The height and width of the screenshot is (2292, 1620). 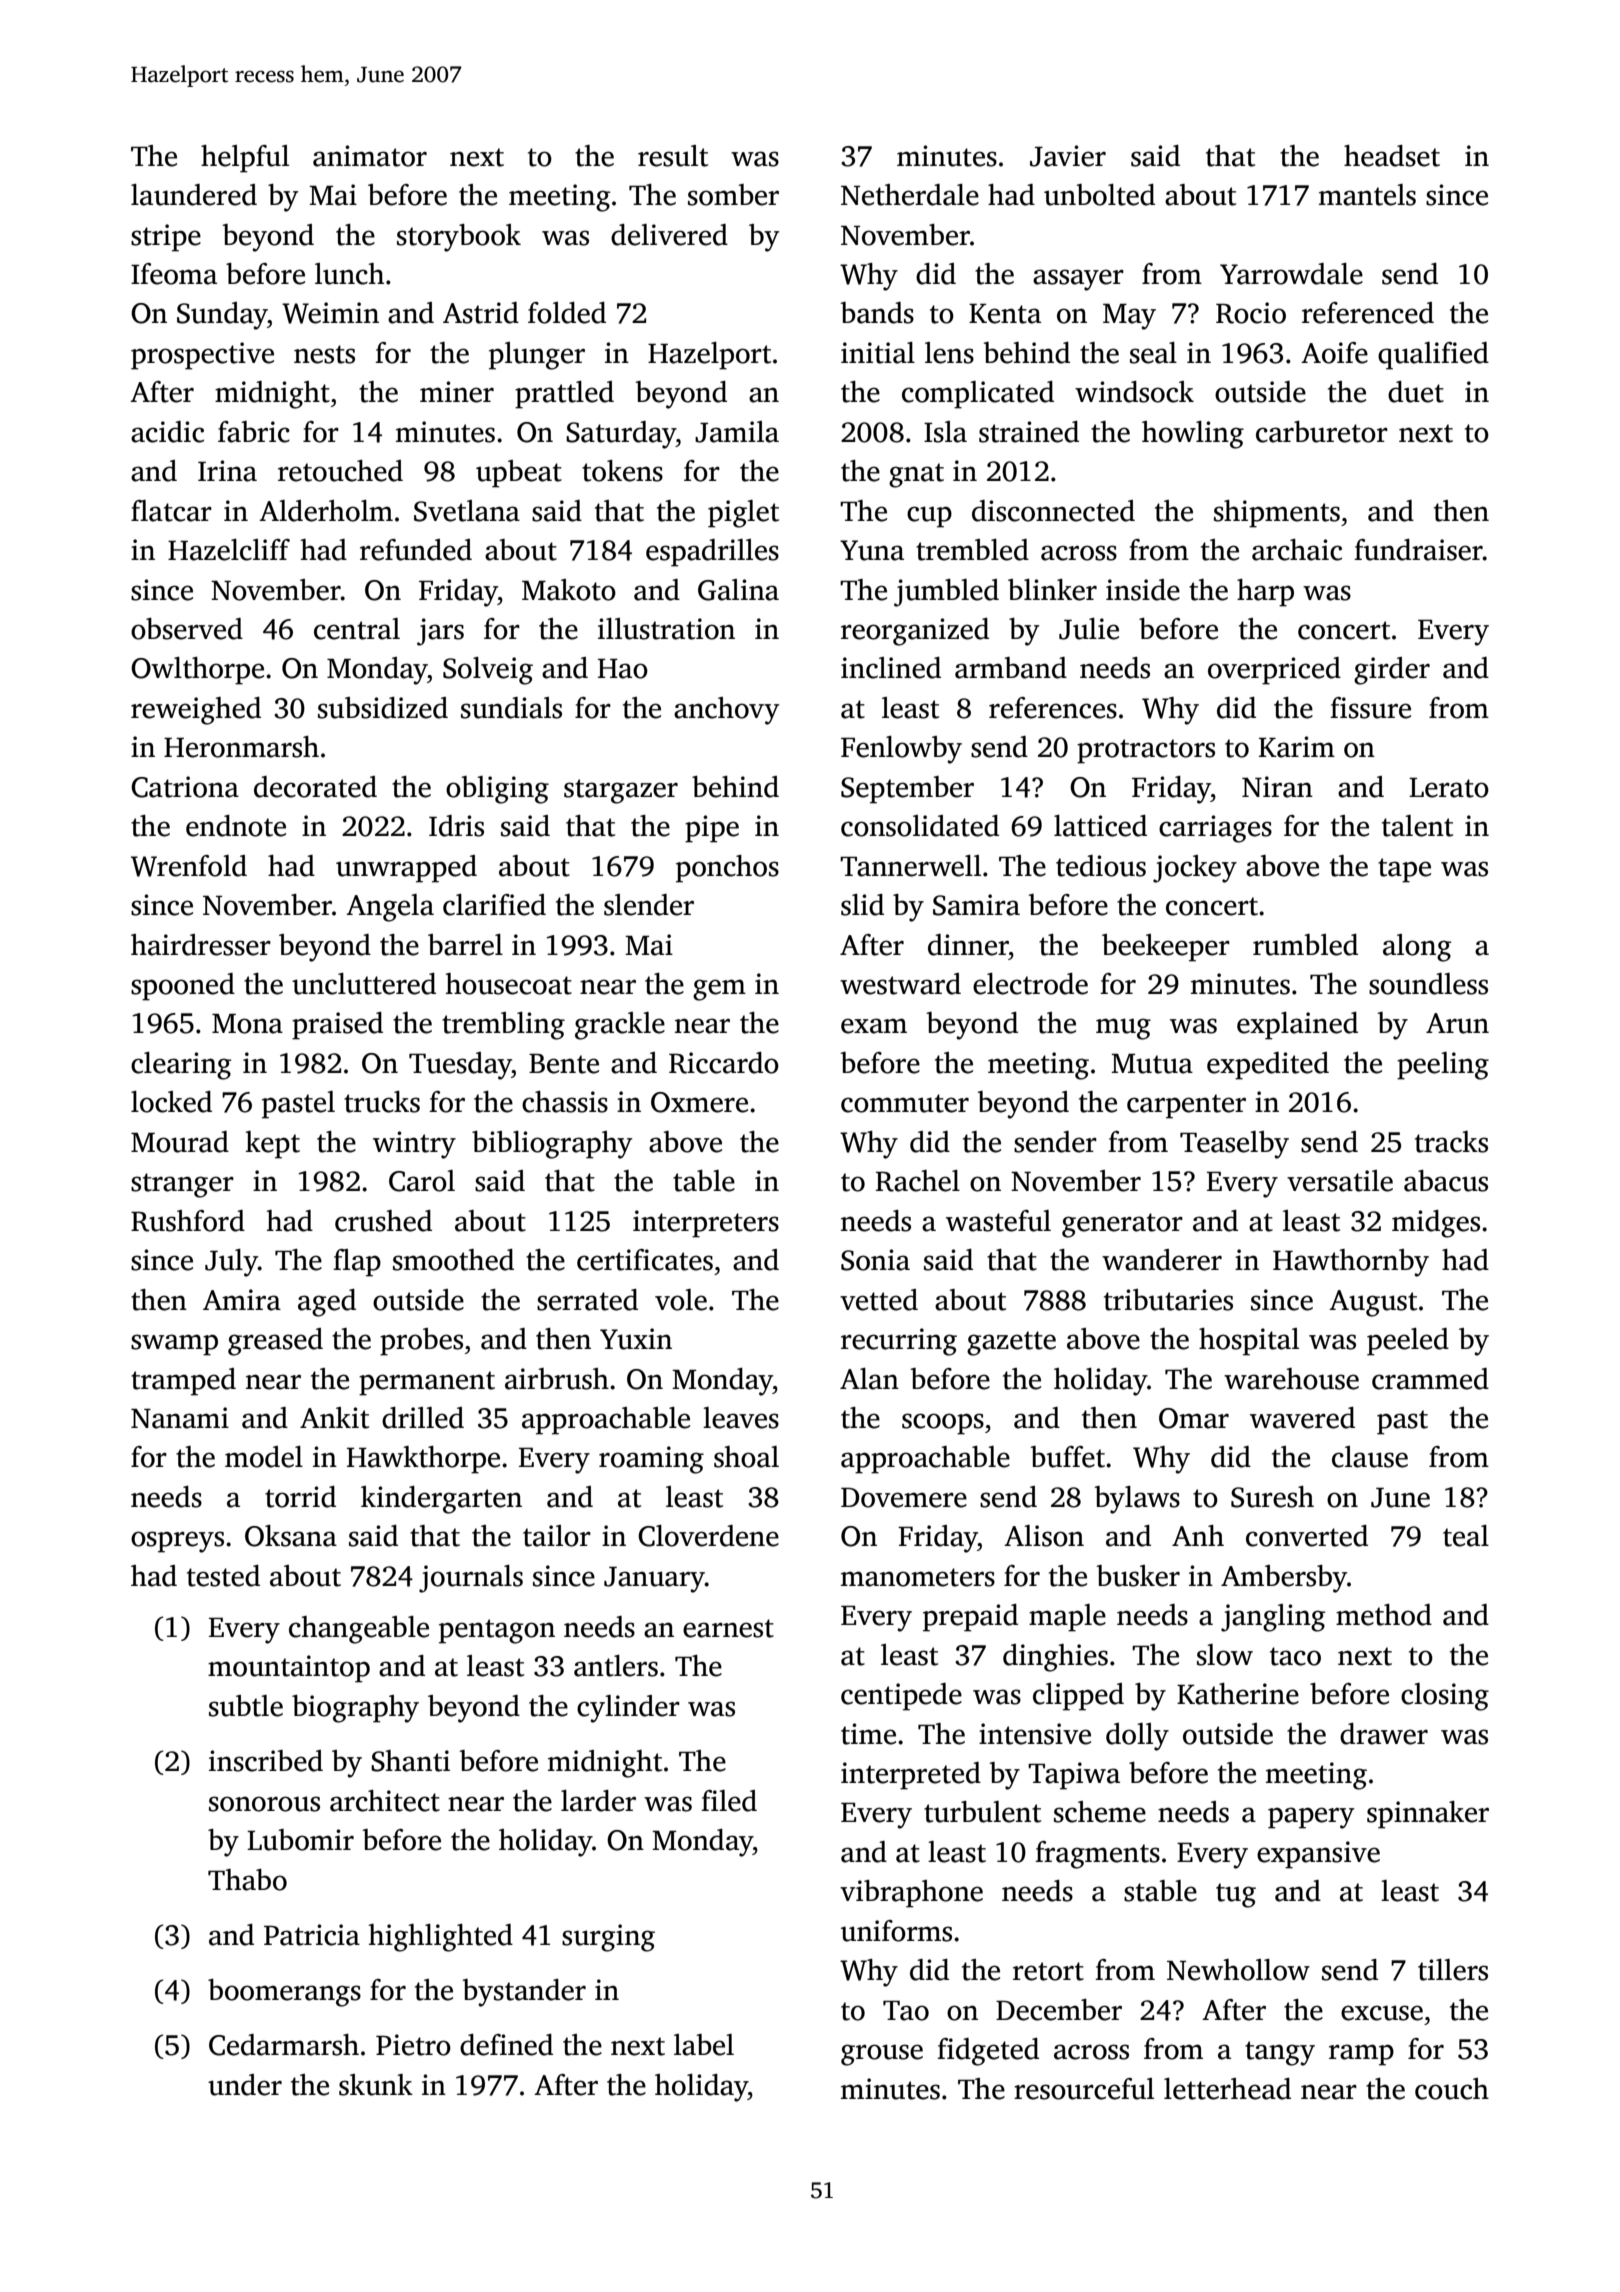 What do you see at coordinates (370, 156) in the screenshot?
I see `animator` at bounding box center [370, 156].
